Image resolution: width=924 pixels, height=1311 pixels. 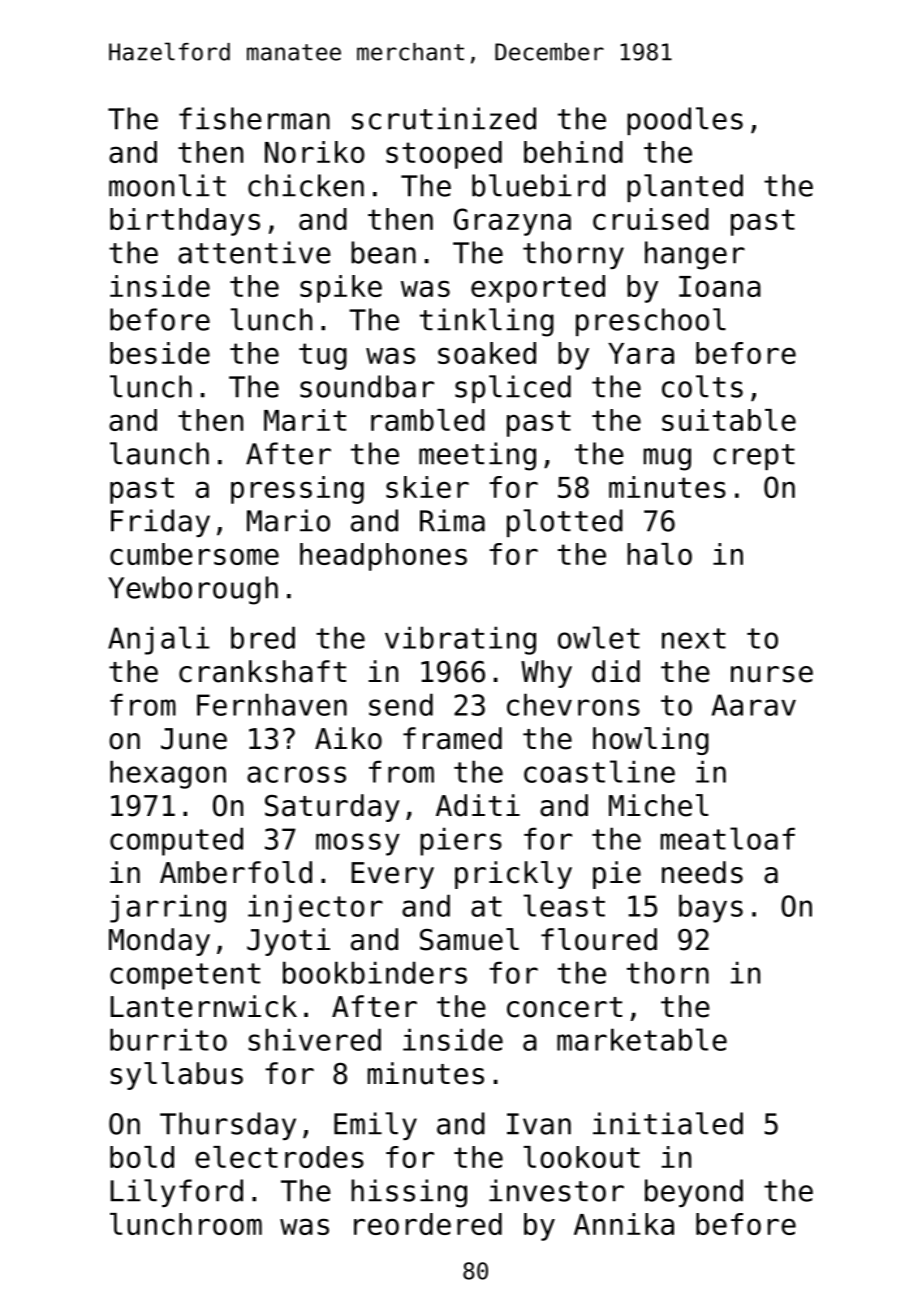 I want to click on attentive, so click(x=254, y=252).
